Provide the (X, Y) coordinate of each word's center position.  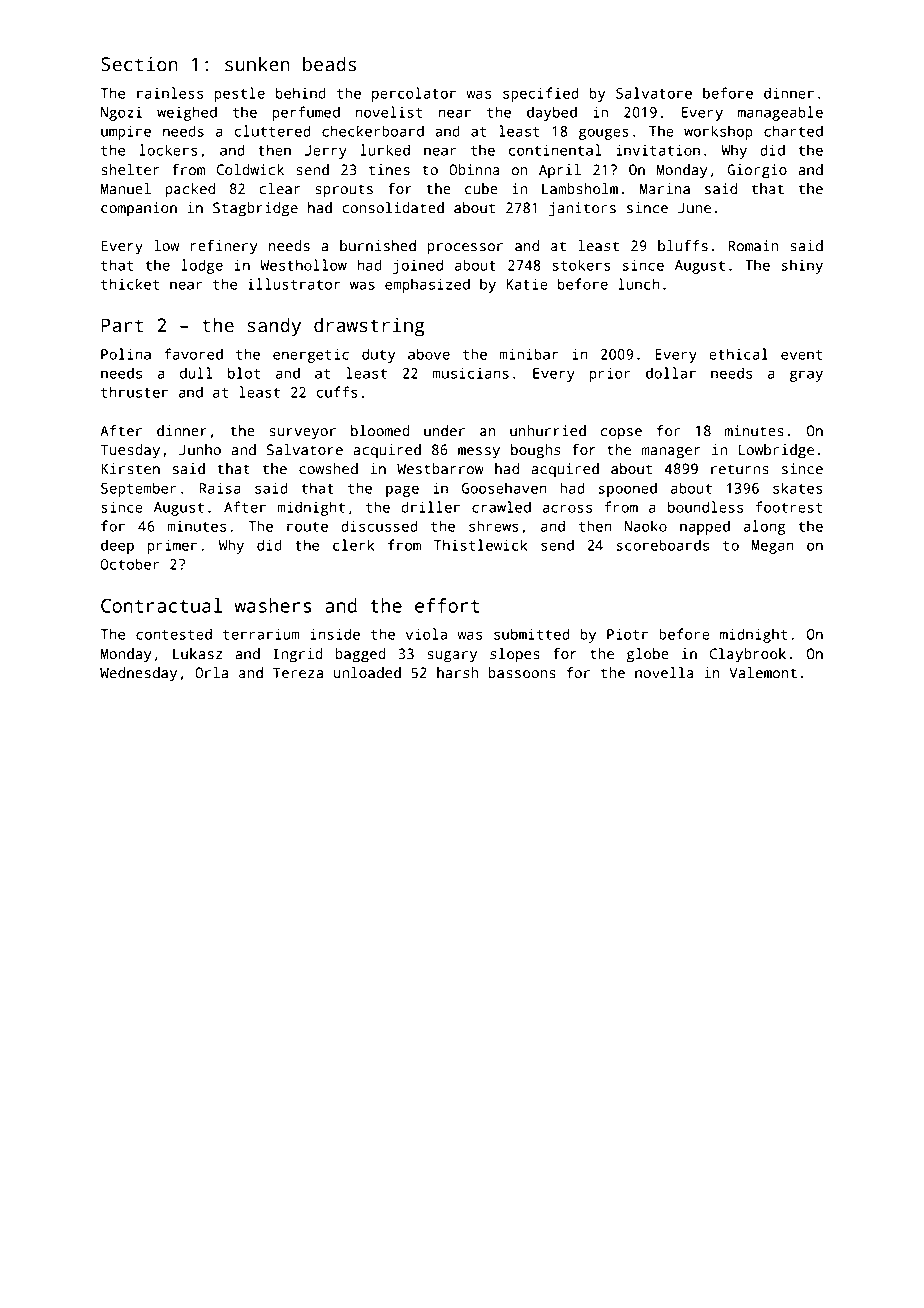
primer (172, 546)
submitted (532, 634)
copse (621, 434)
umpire (126, 132)
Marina (665, 189)
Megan (773, 547)
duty (378, 355)
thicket (130, 284)
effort (447, 605)
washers (272, 605)
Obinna (474, 170)
